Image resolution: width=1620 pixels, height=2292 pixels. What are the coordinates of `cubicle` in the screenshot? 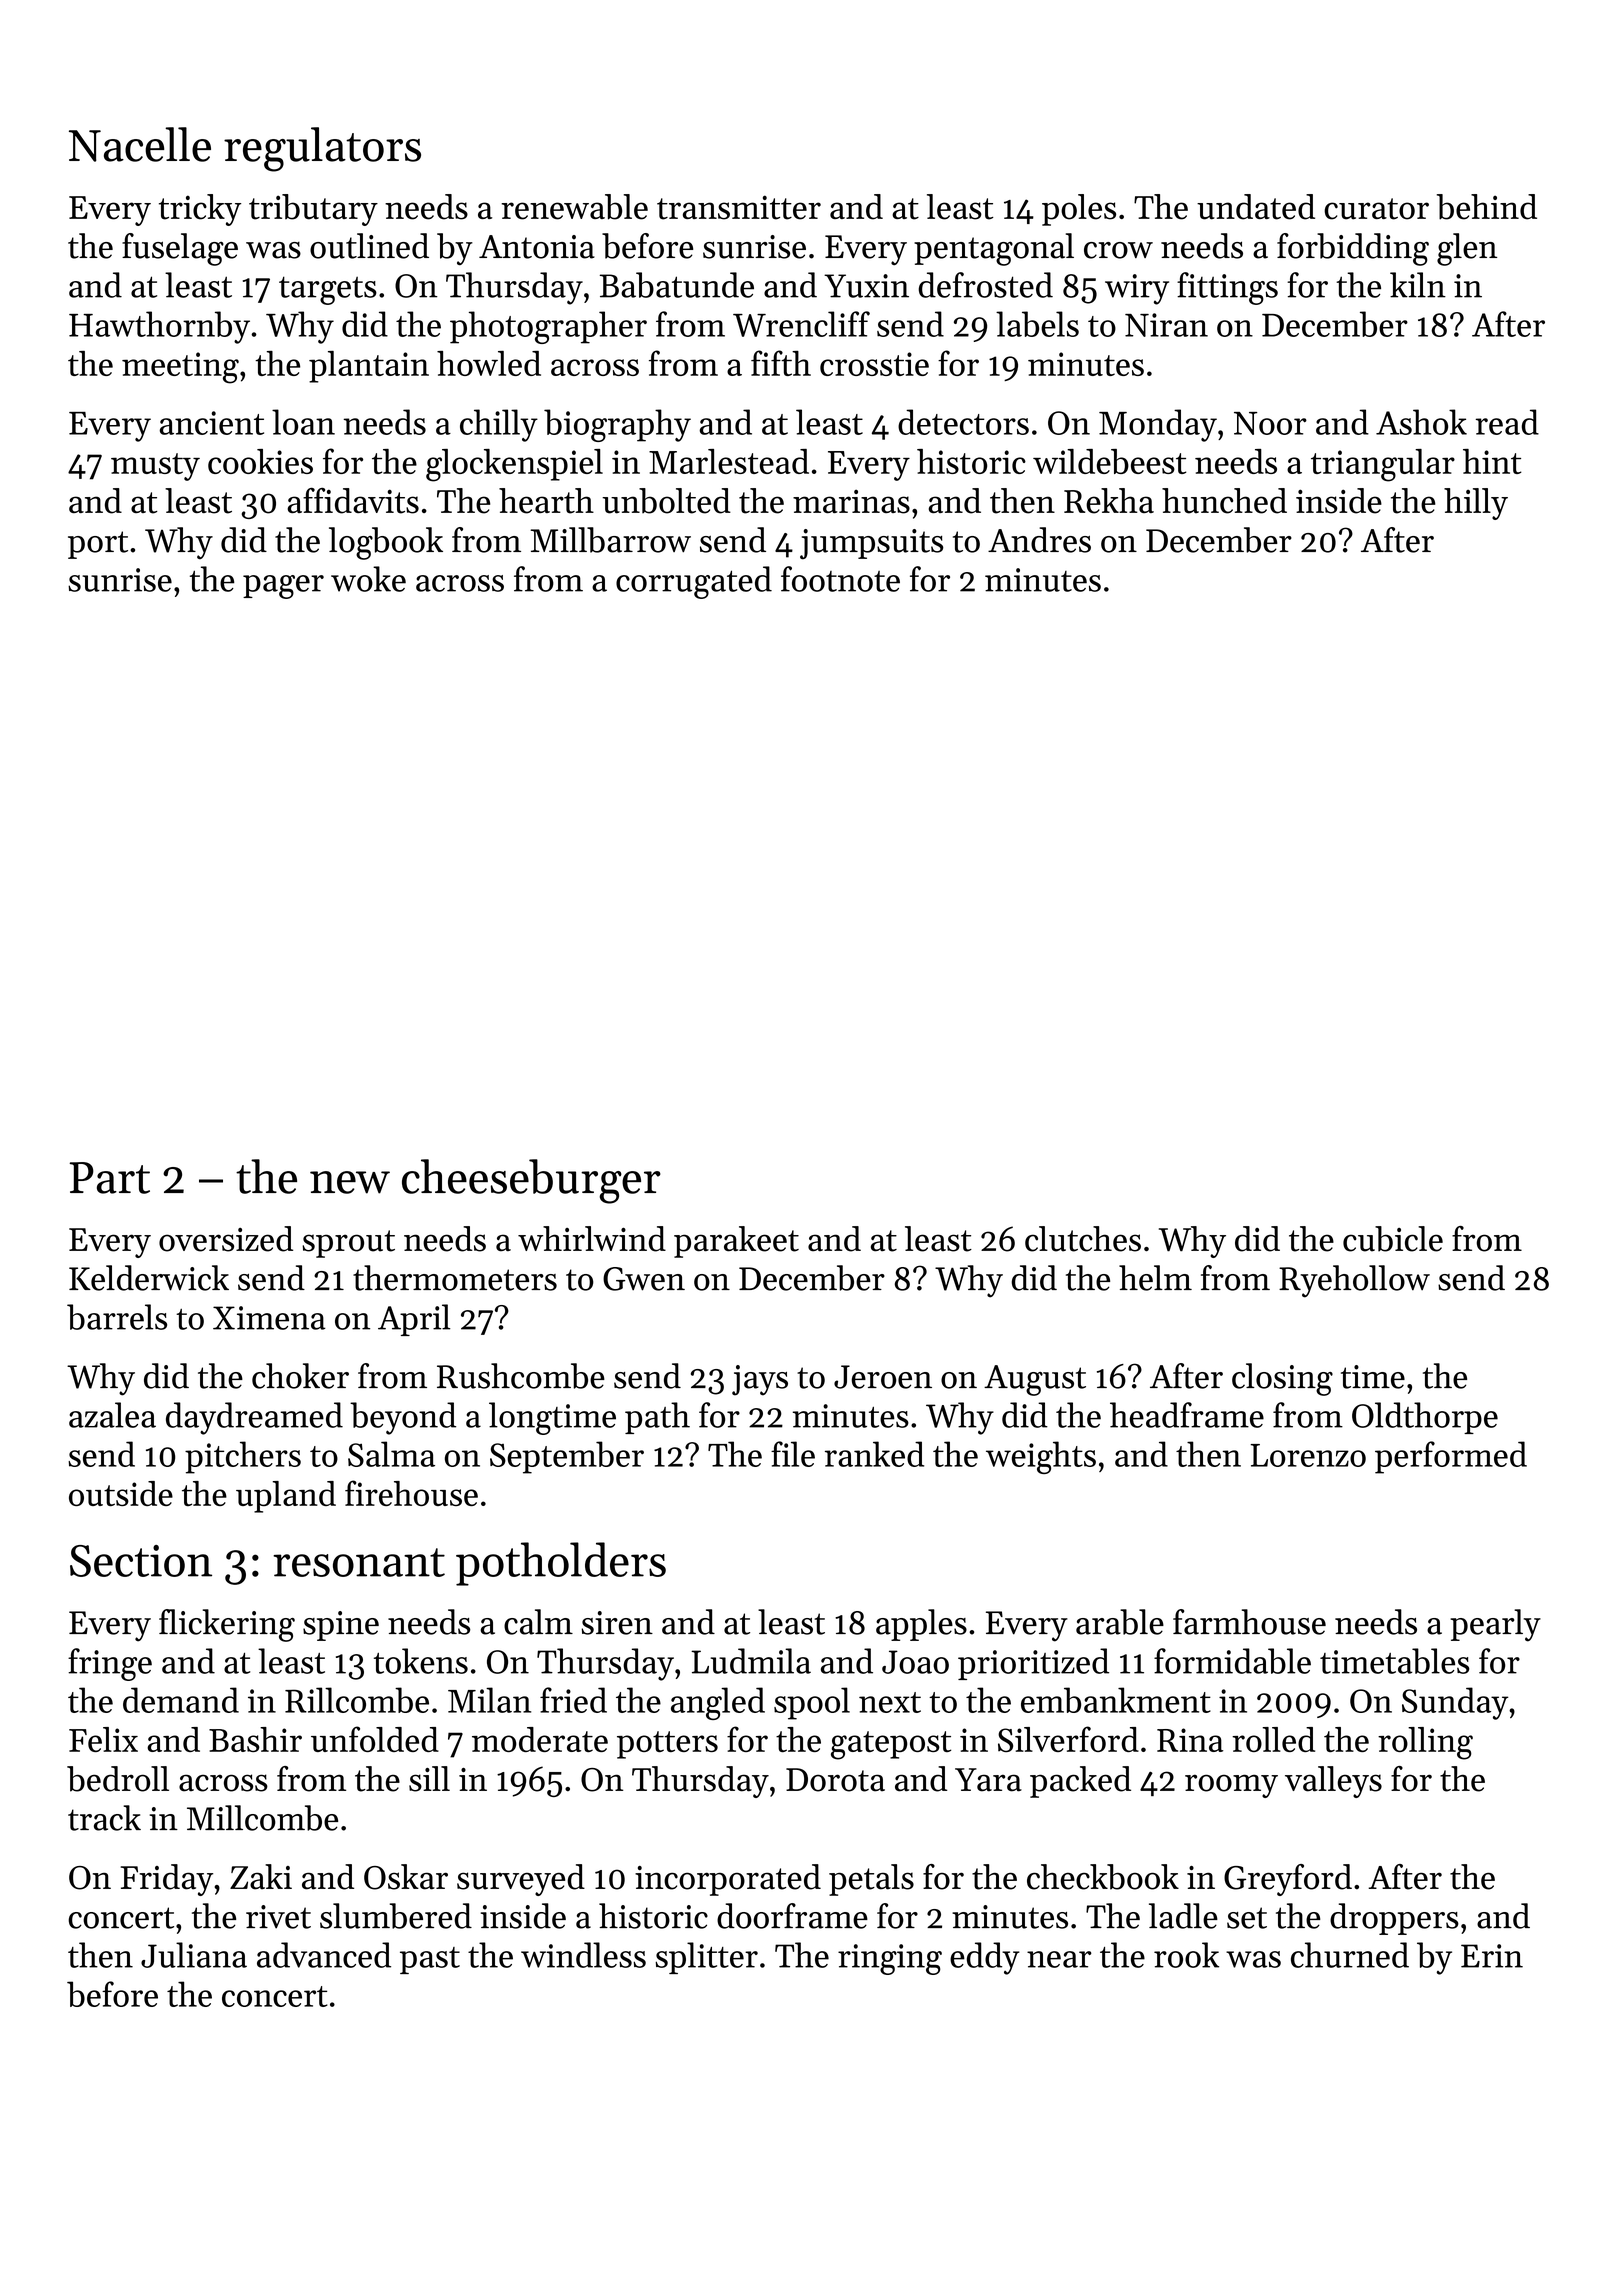 It's located at (1393, 1239).
